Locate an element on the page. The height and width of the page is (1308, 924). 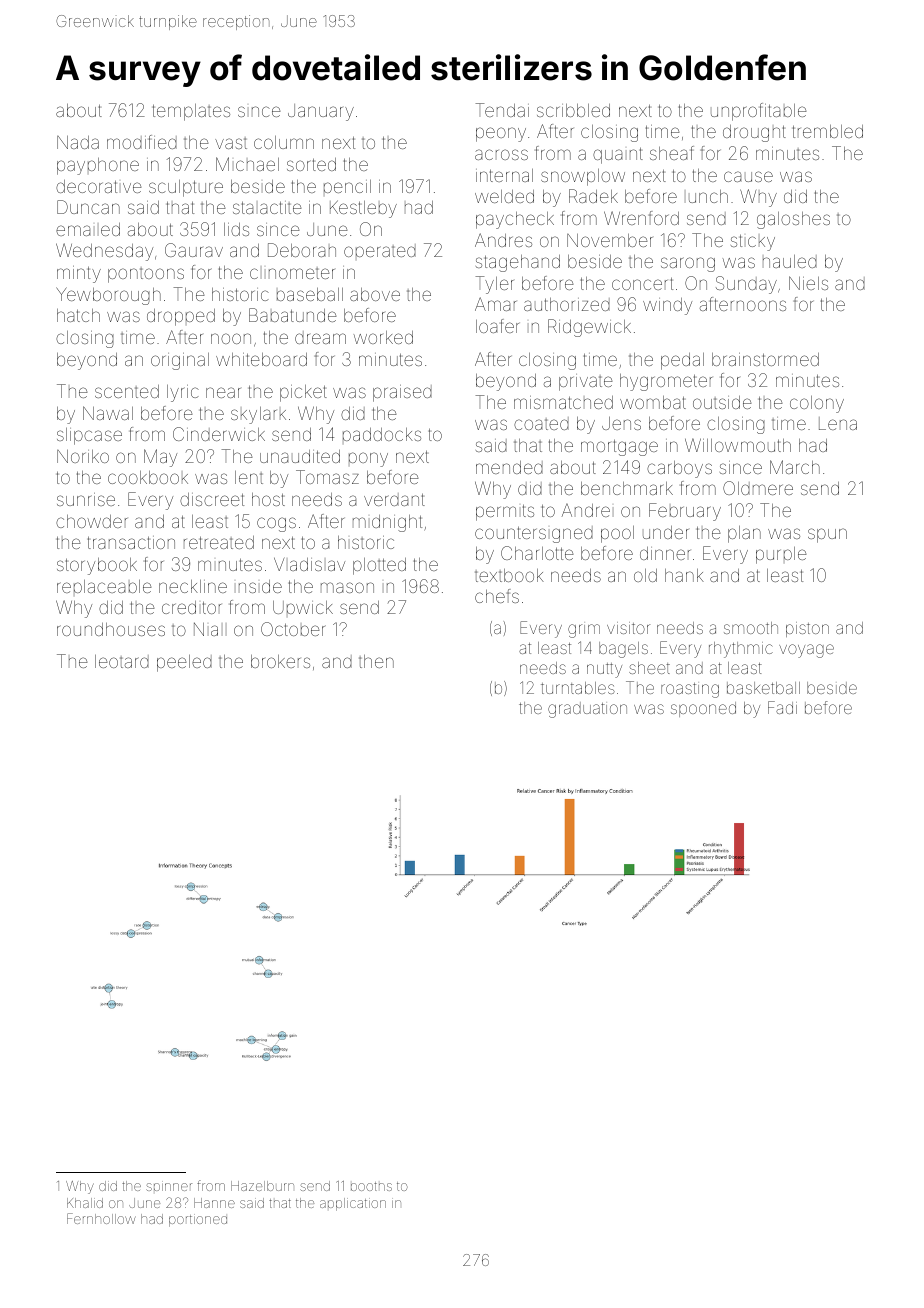
Hazelburn is located at coordinates (262, 1186).
